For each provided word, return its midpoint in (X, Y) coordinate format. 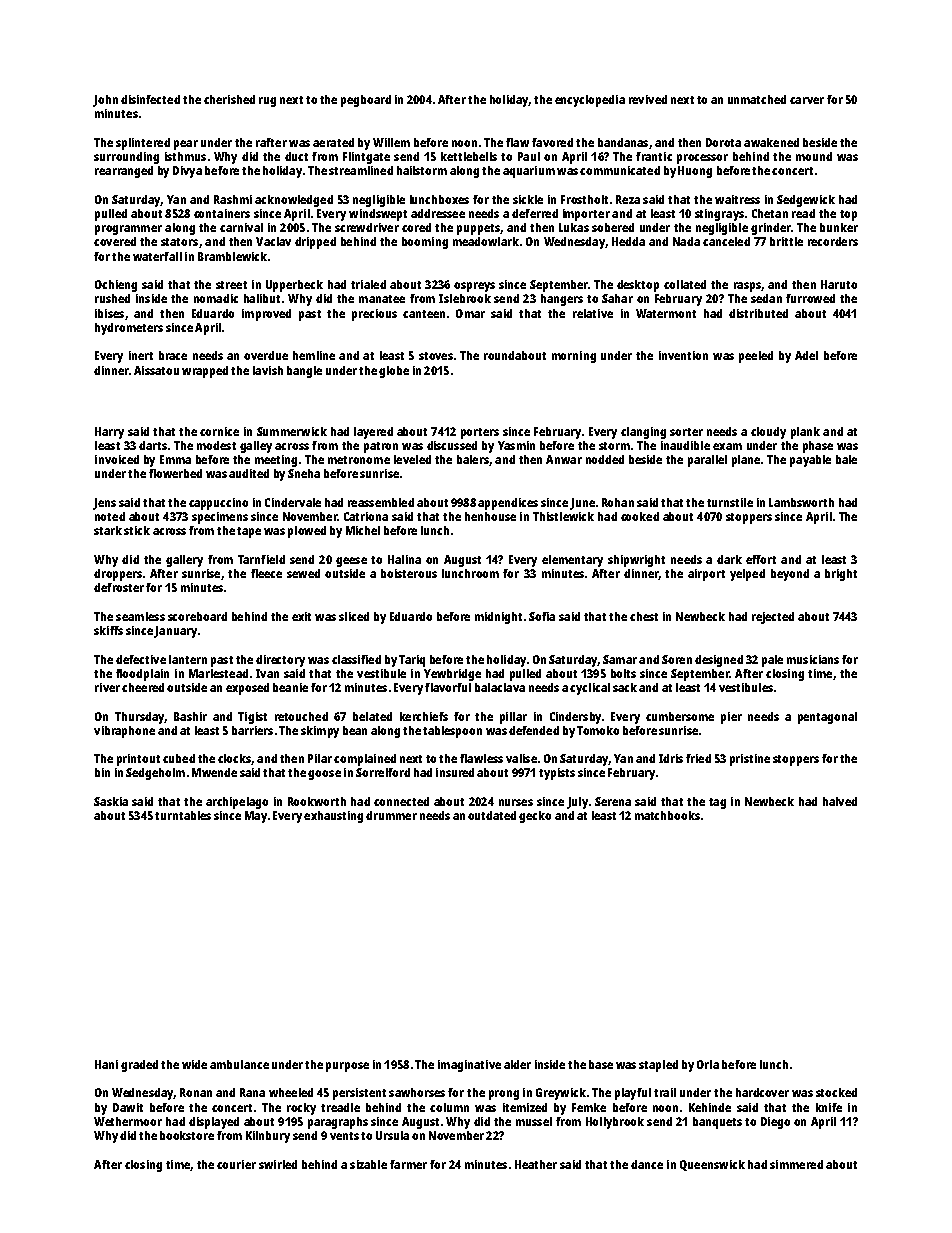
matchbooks (667, 815)
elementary (572, 561)
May (256, 817)
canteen (424, 314)
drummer (391, 815)
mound (814, 156)
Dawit (128, 1107)
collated (685, 284)
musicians (813, 659)
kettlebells (469, 156)
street (231, 285)
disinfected (150, 99)
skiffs (108, 630)
